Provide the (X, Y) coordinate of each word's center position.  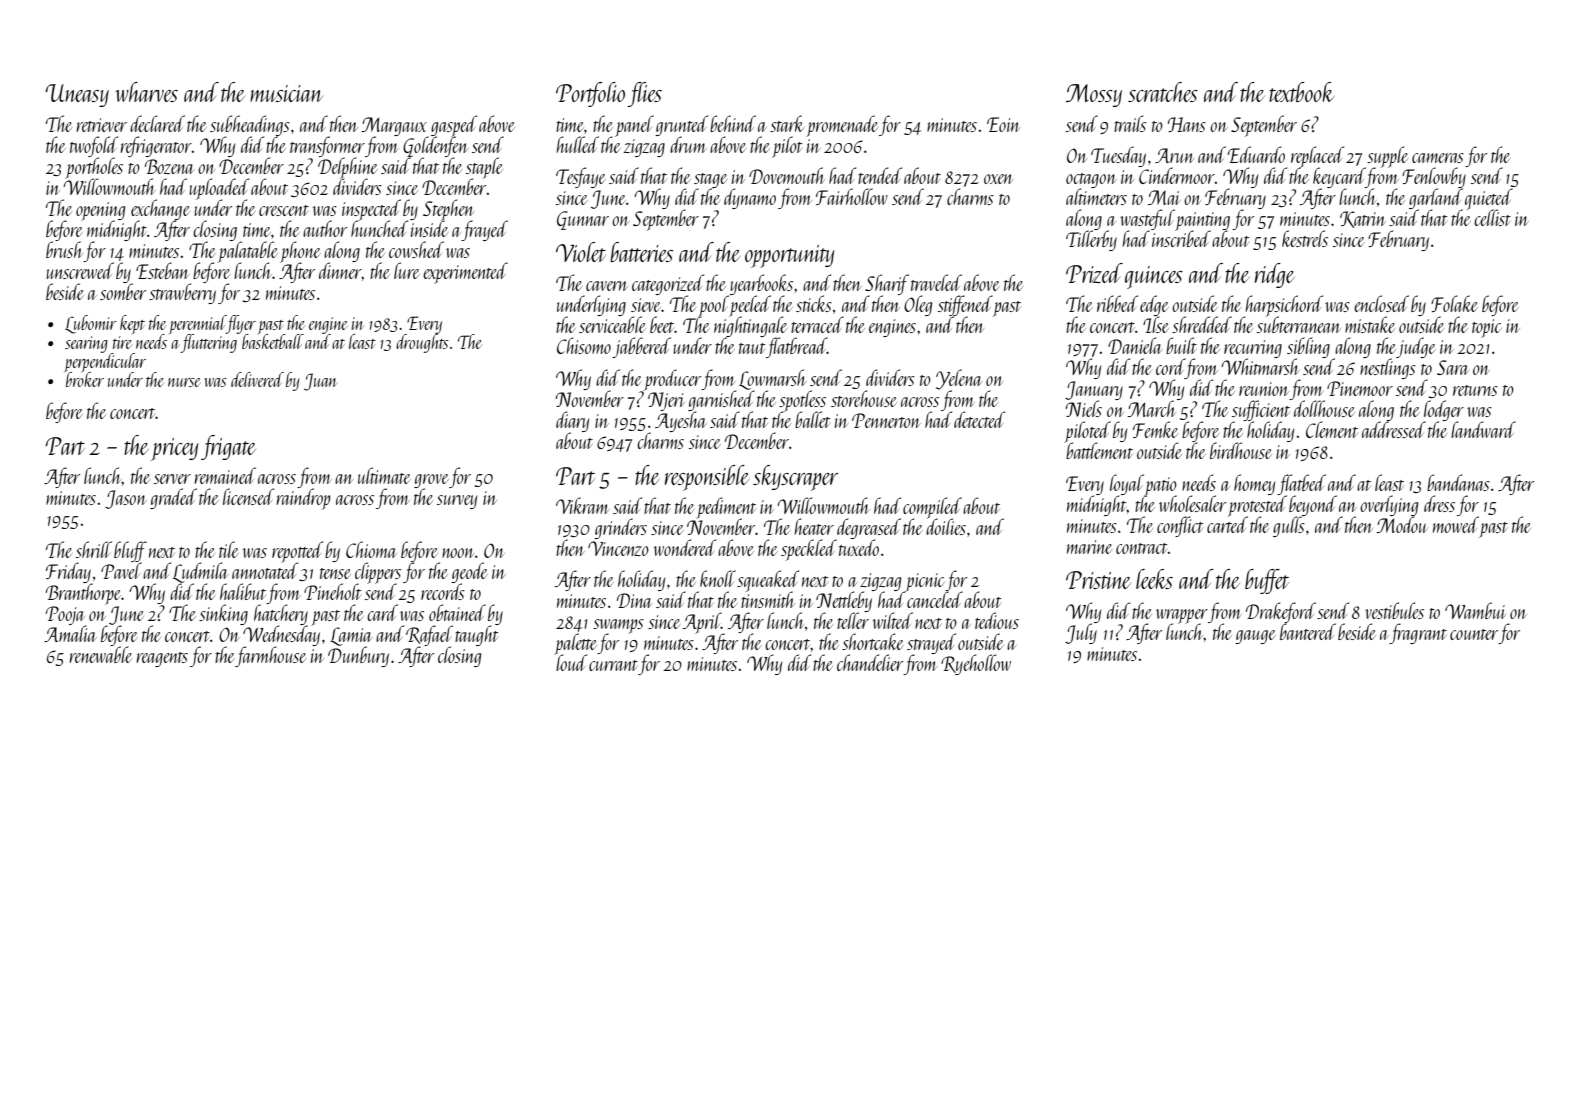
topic (1487, 328)
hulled (577, 144)
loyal (1127, 484)
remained (225, 475)
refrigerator (156, 146)
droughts (422, 343)
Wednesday (281, 635)
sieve (646, 305)
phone (301, 251)
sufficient (1261, 411)
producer (673, 380)
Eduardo (1256, 154)
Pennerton (886, 420)
